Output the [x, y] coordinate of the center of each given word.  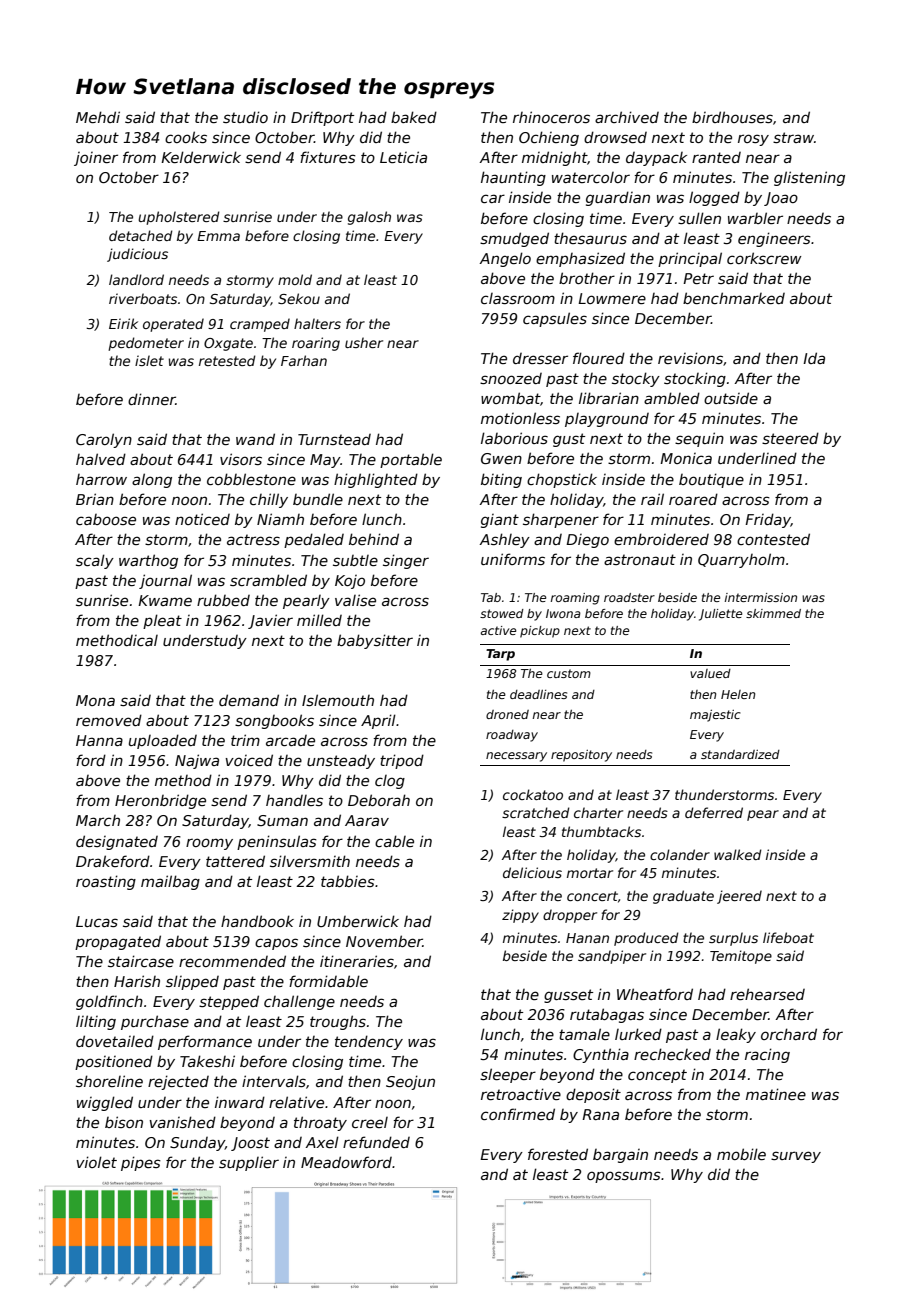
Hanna [99, 740]
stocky [636, 379]
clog [390, 782]
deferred [714, 812]
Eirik [123, 323]
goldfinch [109, 1002]
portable [411, 460]
